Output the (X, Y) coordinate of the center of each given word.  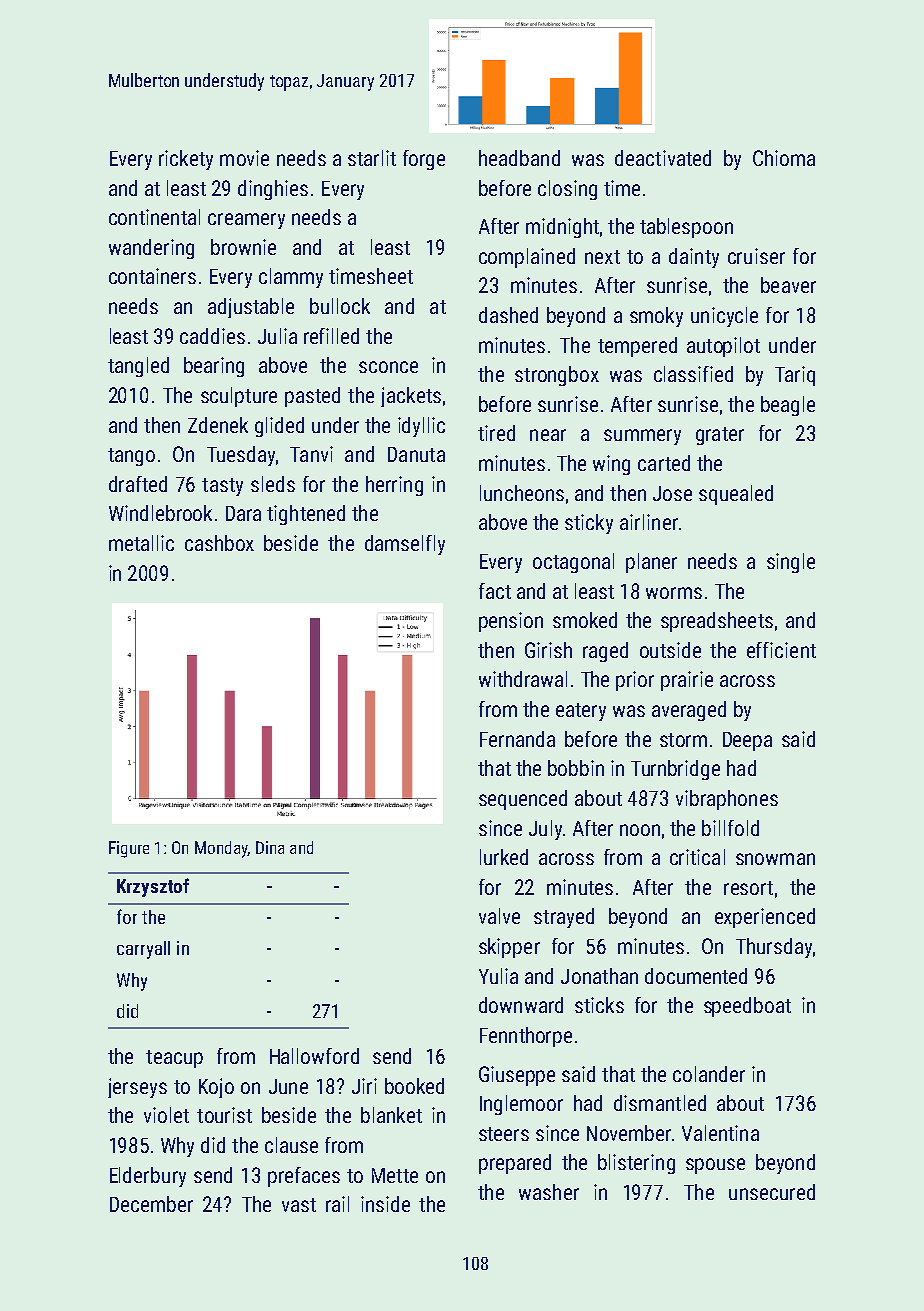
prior (635, 681)
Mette (395, 1175)
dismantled (660, 1103)
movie (244, 158)
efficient (781, 650)
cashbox (219, 543)
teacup (174, 1059)
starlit (372, 158)
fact (495, 591)
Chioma (784, 158)
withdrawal (523, 679)
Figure (129, 849)
